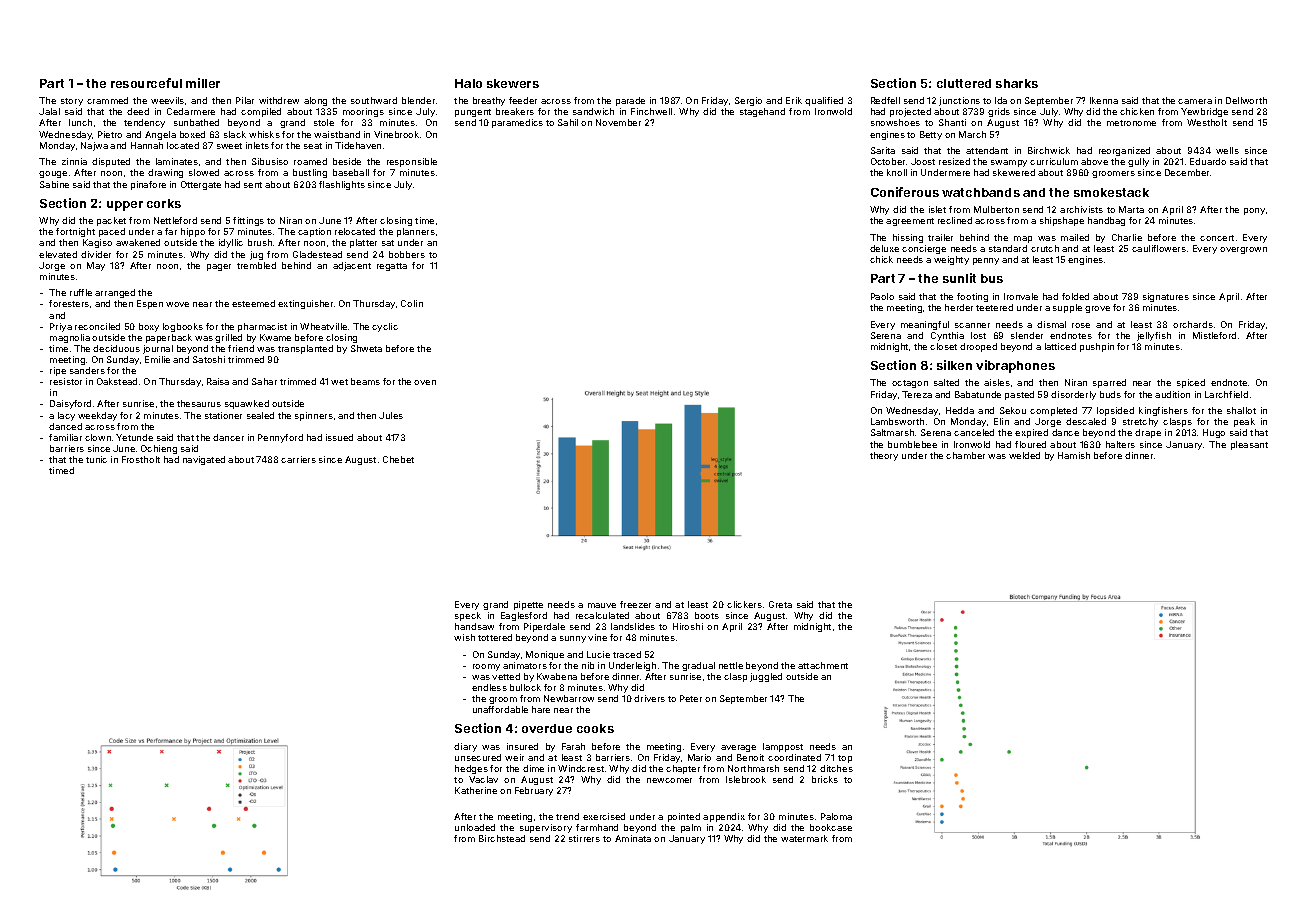 This screenshot has width=1308, height=924. Describe the element at coordinates (517, 123) in the screenshot. I see `paramedics` at that location.
